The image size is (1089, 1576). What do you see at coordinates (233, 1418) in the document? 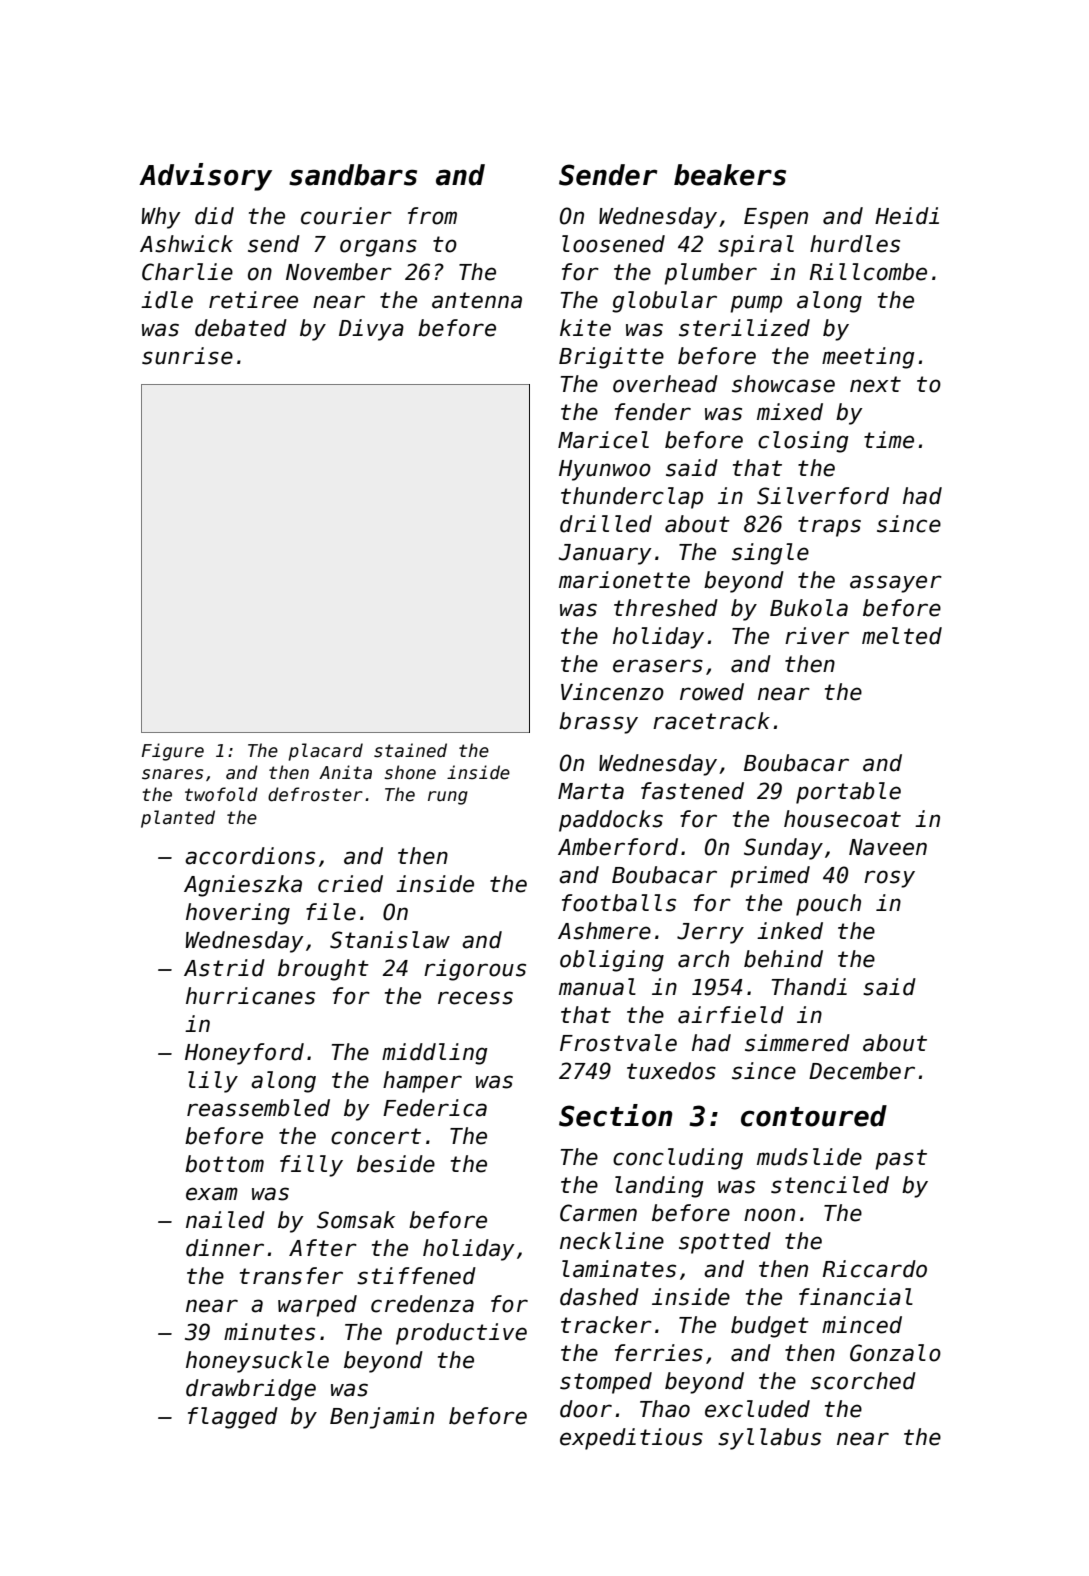
I see `flagged` at bounding box center [233, 1418].
